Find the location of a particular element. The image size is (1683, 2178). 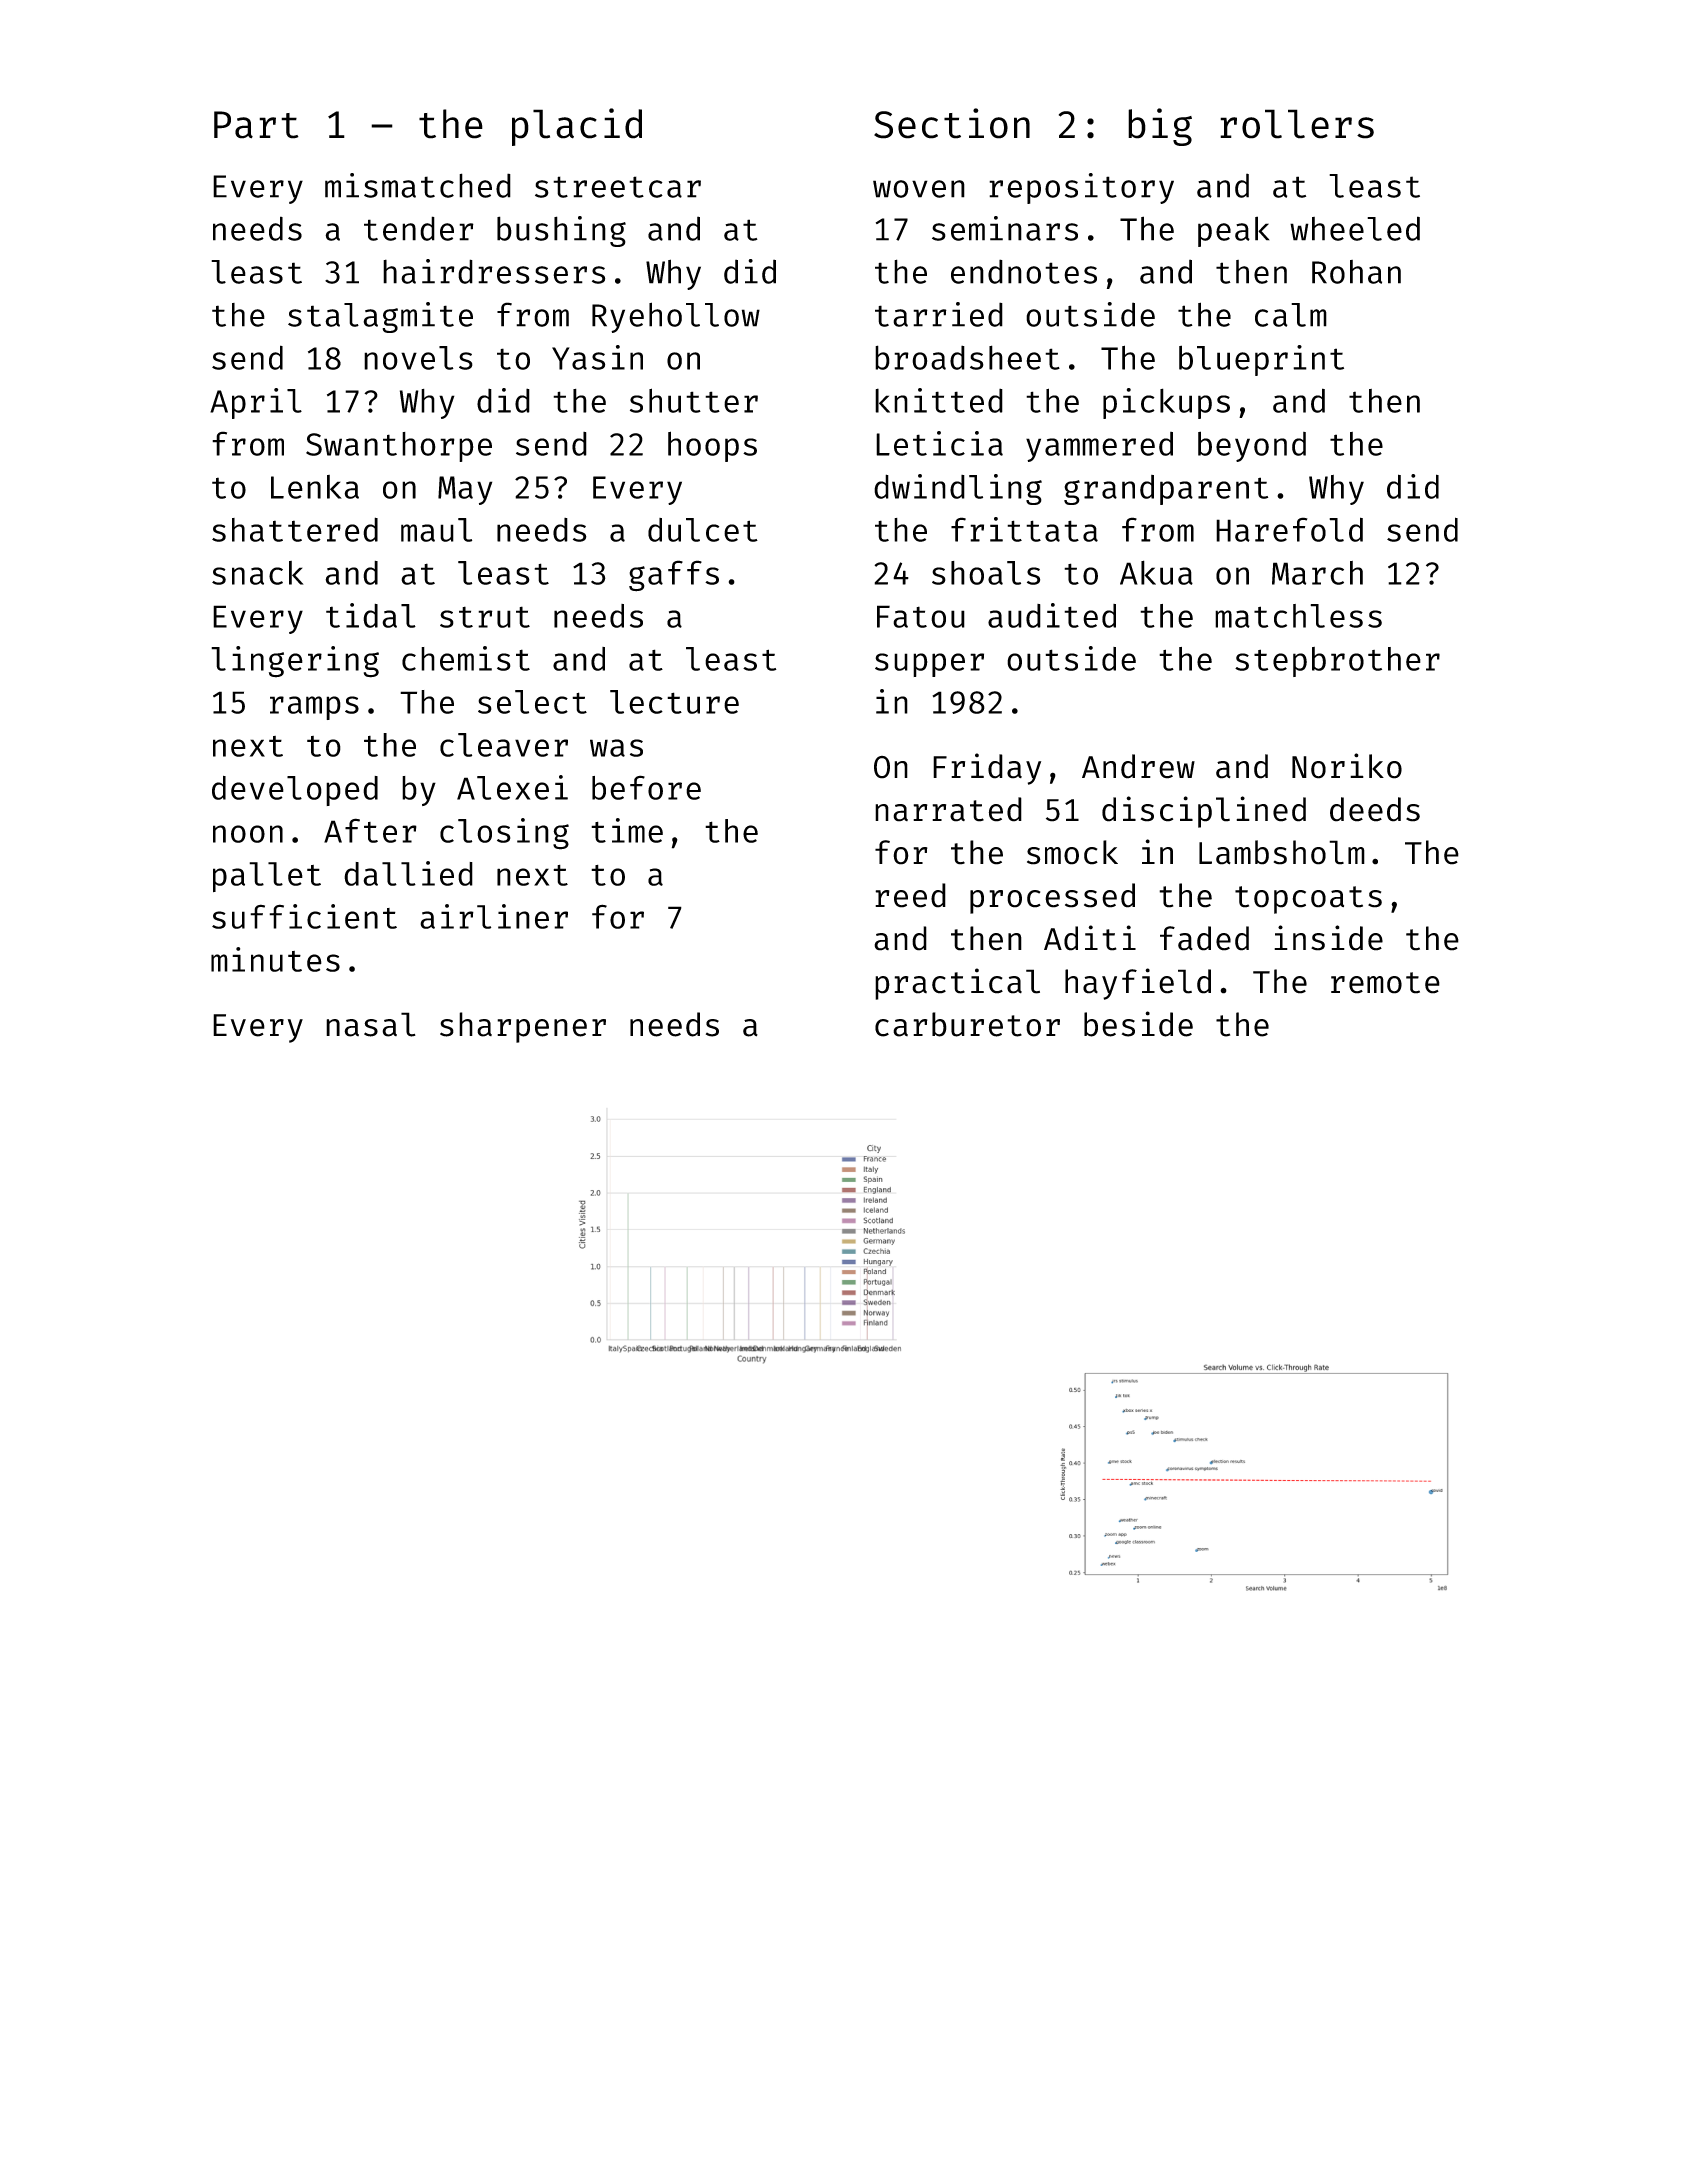

big is located at coordinates (1160, 127).
